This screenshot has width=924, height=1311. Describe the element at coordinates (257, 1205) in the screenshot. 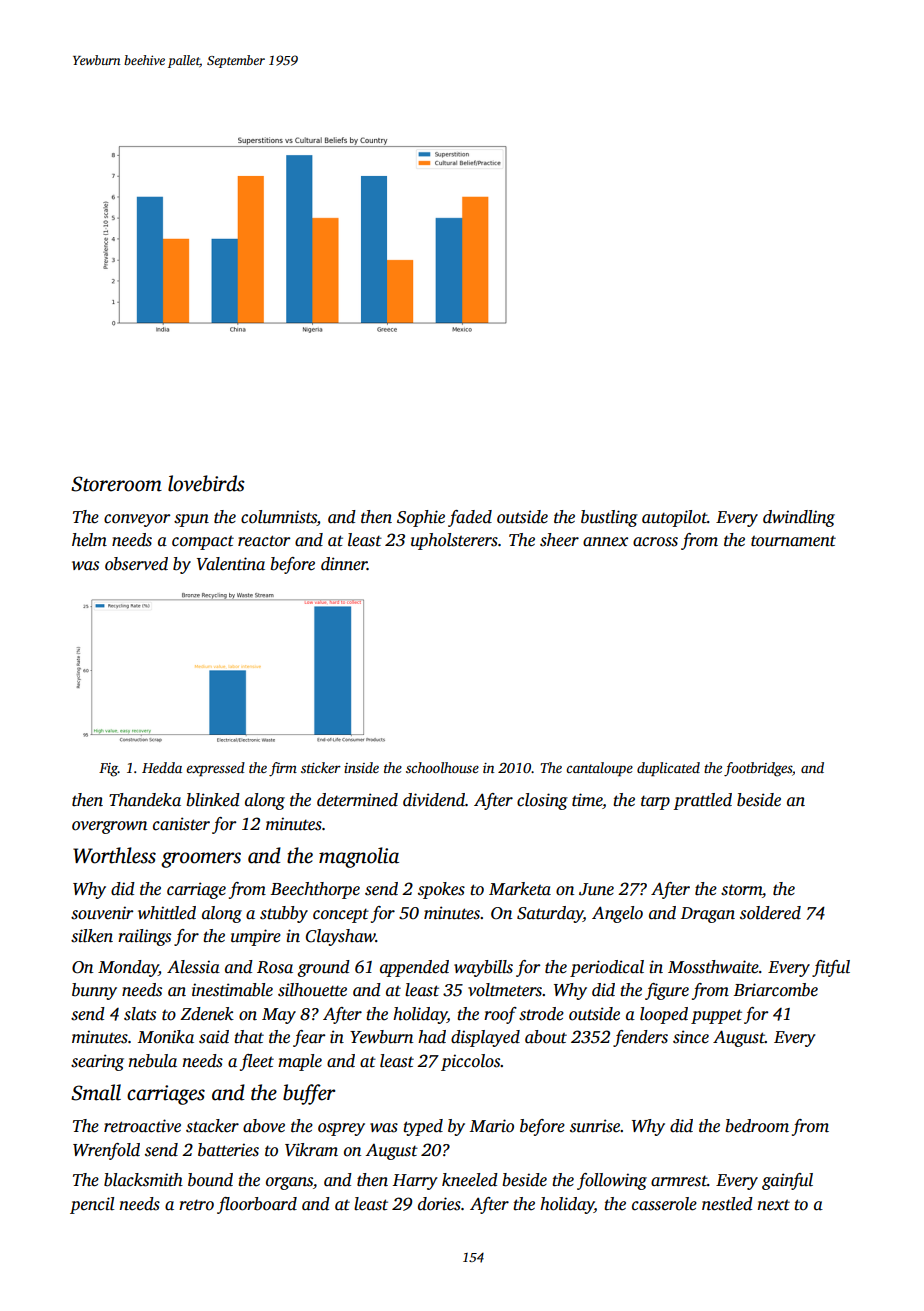

I see `floorboard` at that location.
